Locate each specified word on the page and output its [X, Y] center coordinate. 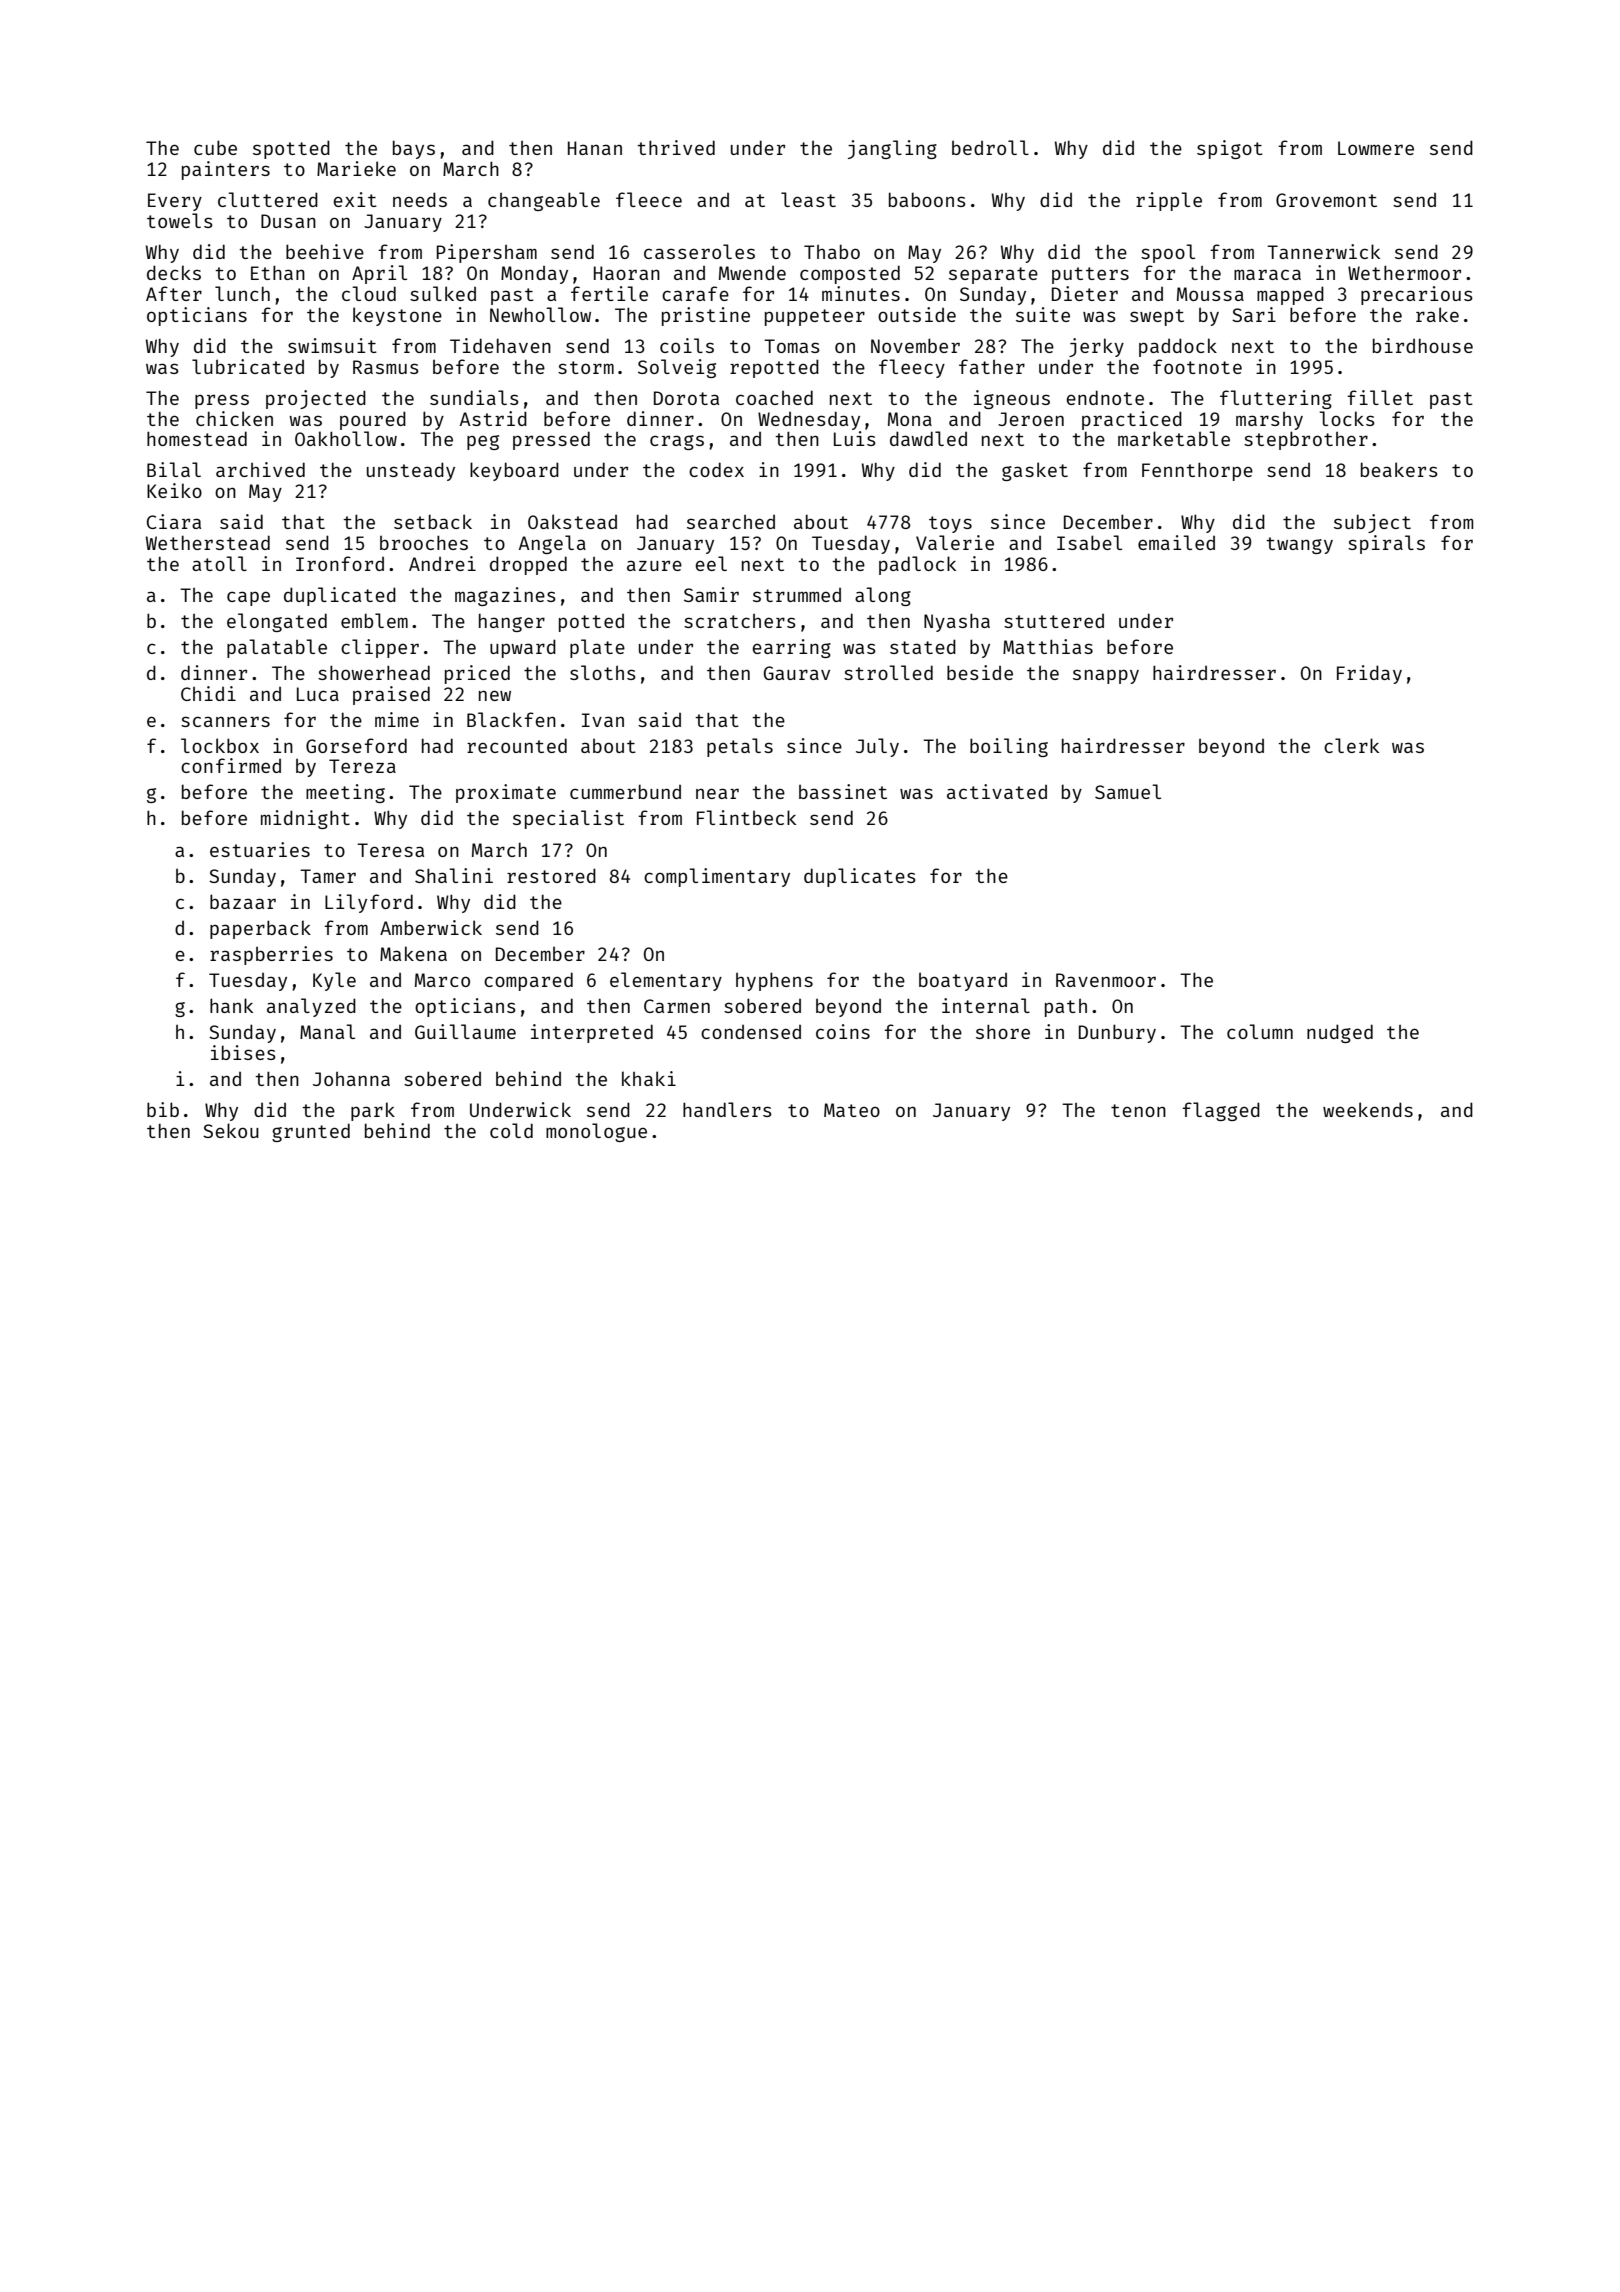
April [379, 274]
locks [1347, 418]
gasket [1035, 471]
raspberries [271, 955]
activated [997, 791]
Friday [1369, 674]
